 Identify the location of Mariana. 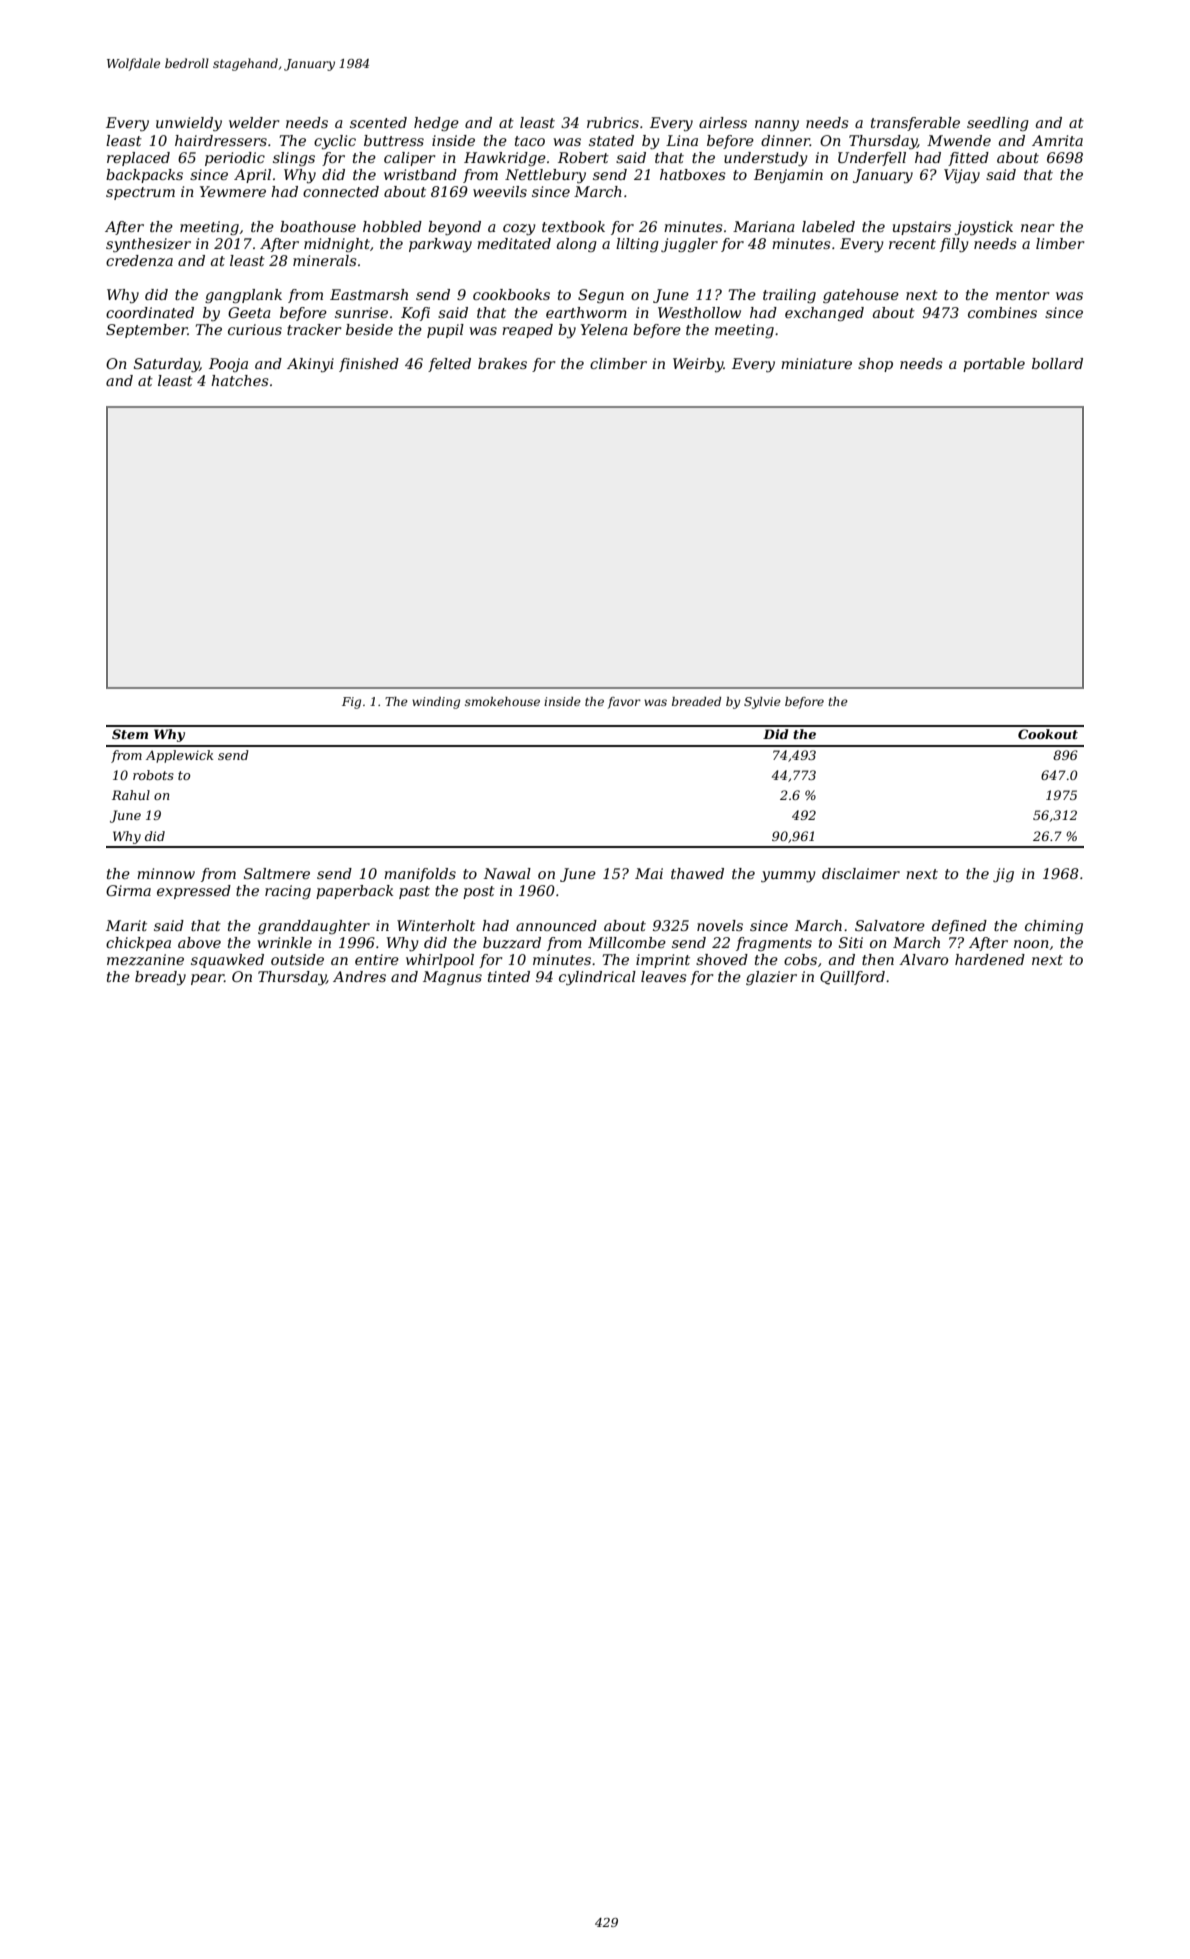
(764, 226).
